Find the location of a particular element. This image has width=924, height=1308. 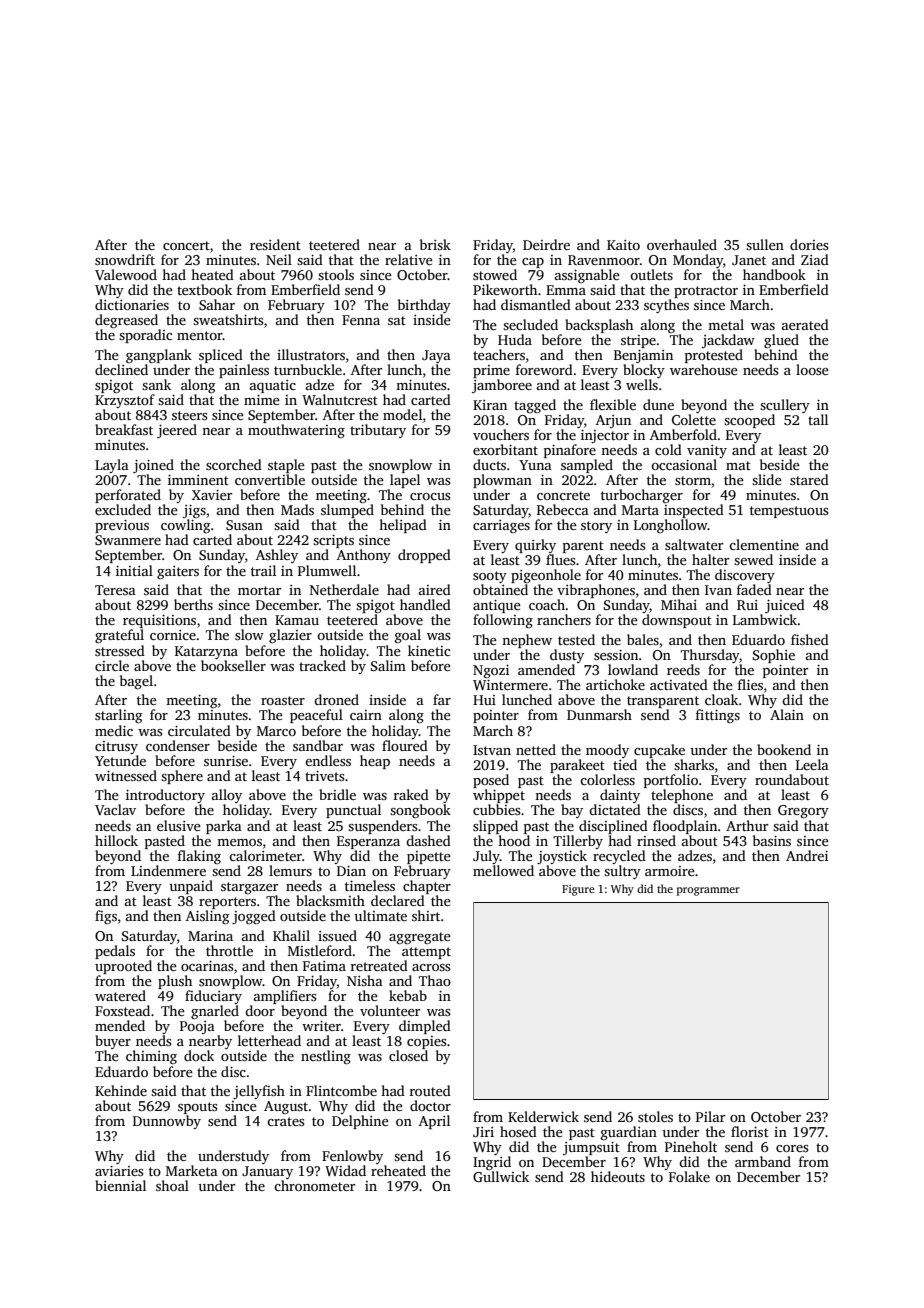

across is located at coordinates (431, 967).
